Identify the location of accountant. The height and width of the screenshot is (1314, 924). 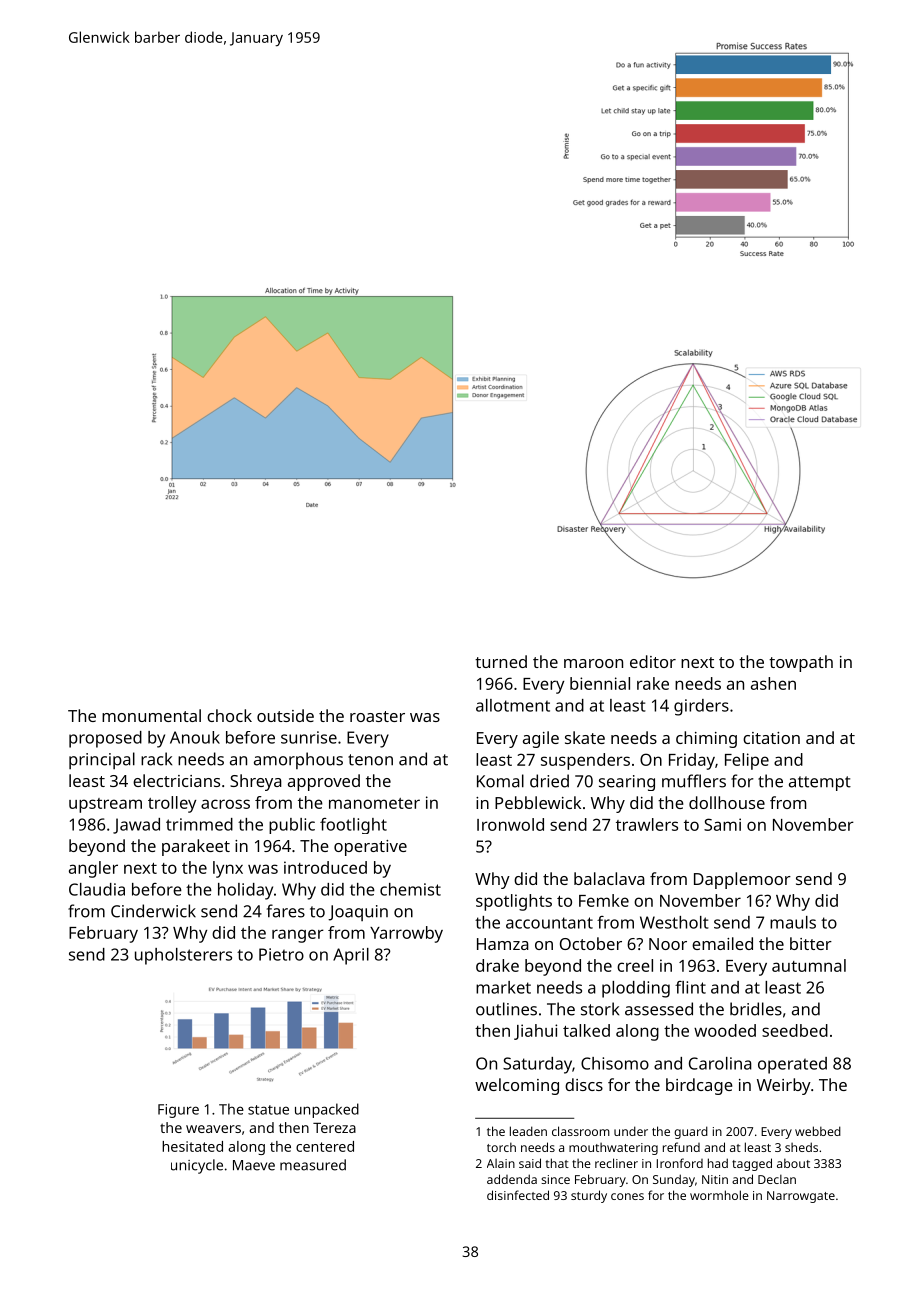
(549, 923).
